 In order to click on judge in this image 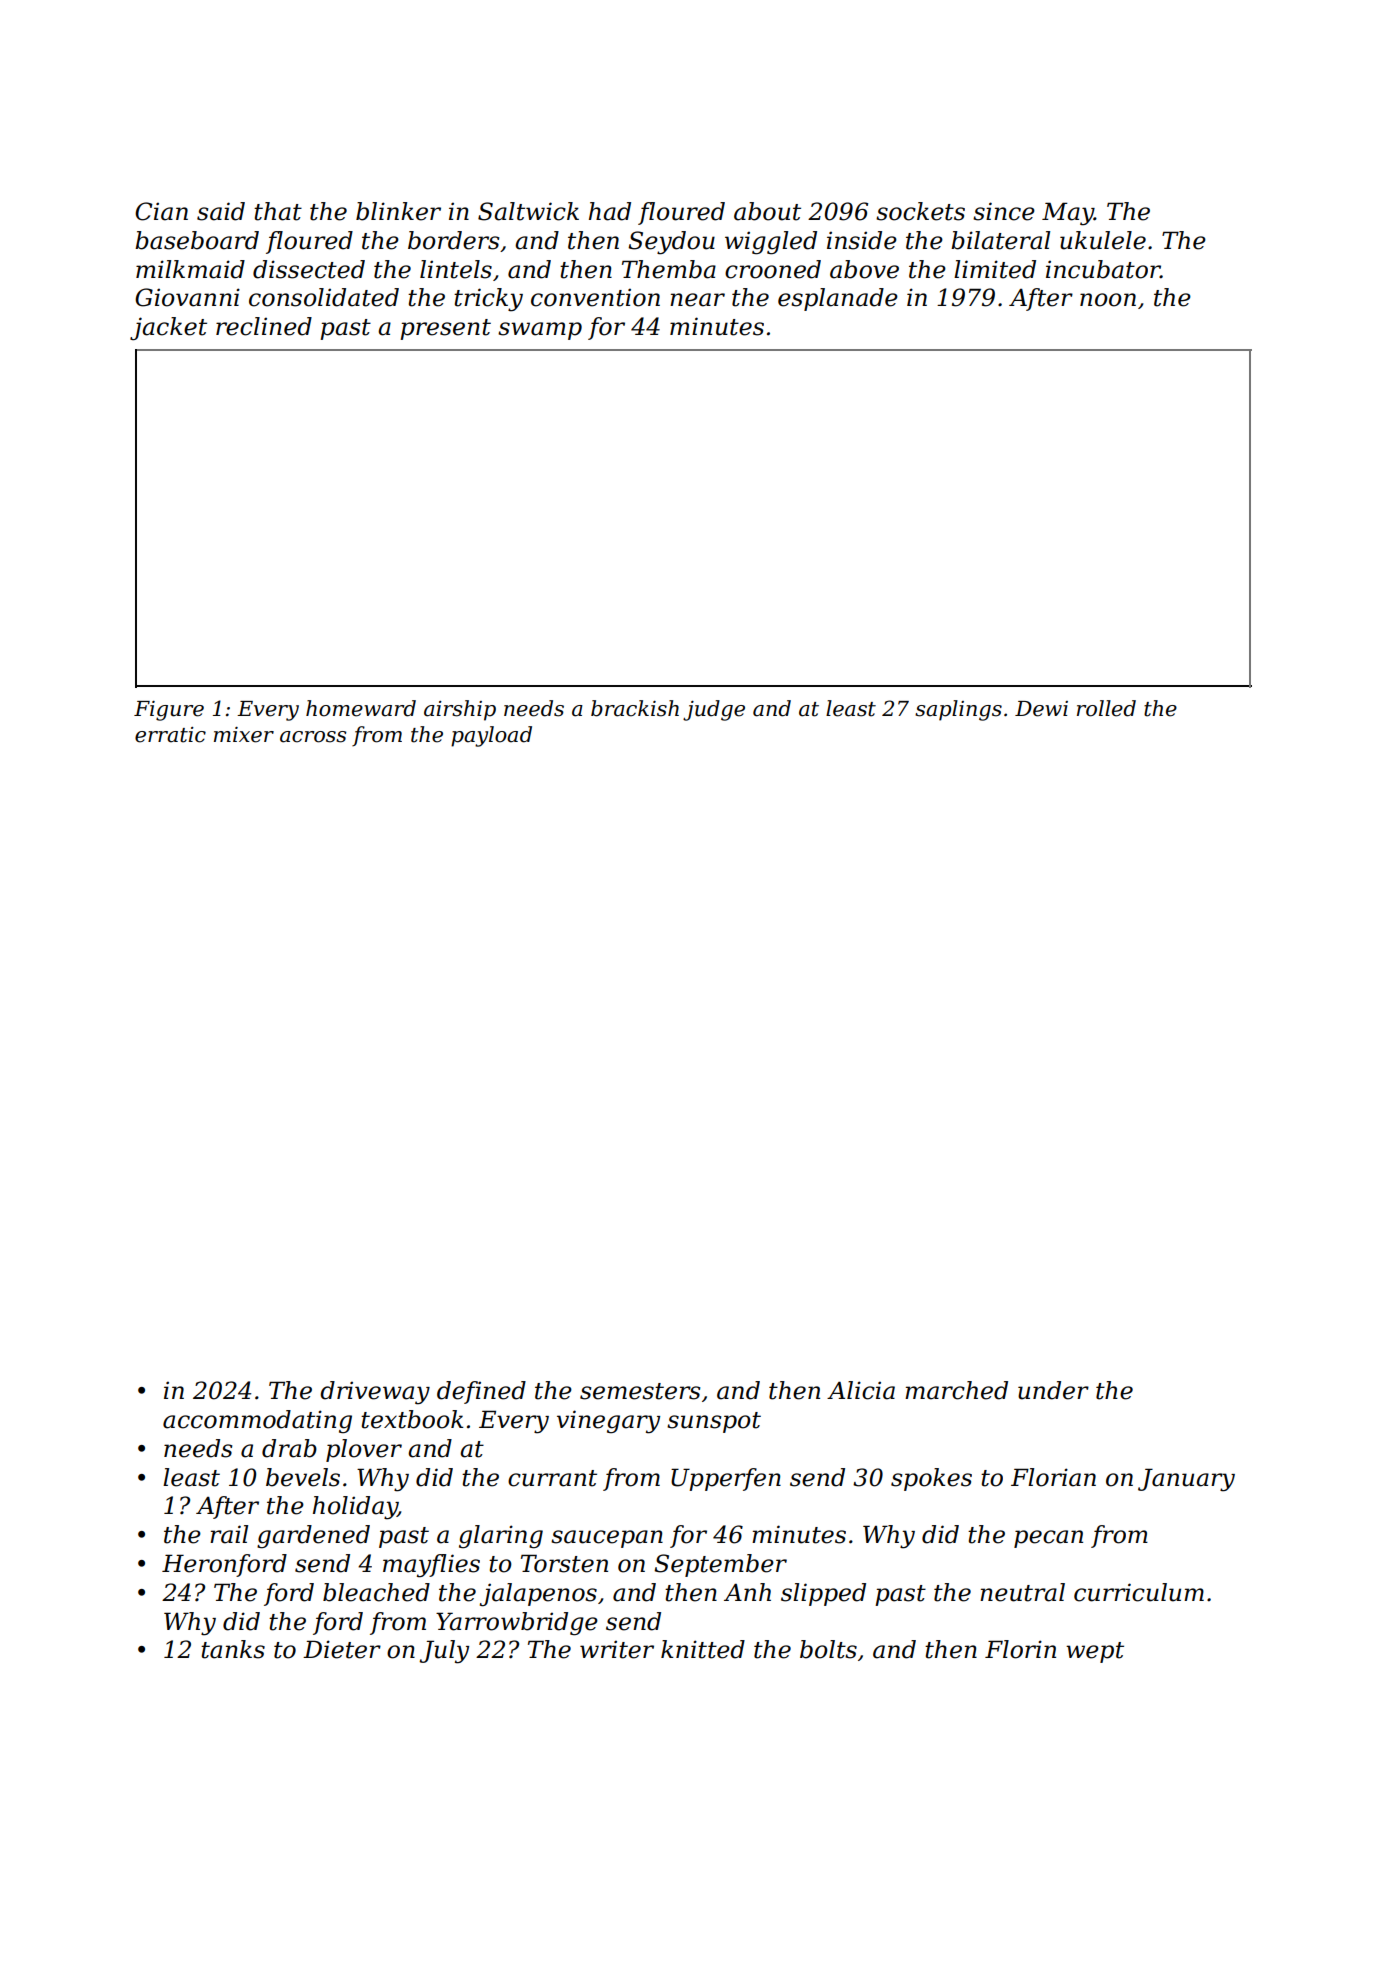, I will do `click(714, 710)`.
